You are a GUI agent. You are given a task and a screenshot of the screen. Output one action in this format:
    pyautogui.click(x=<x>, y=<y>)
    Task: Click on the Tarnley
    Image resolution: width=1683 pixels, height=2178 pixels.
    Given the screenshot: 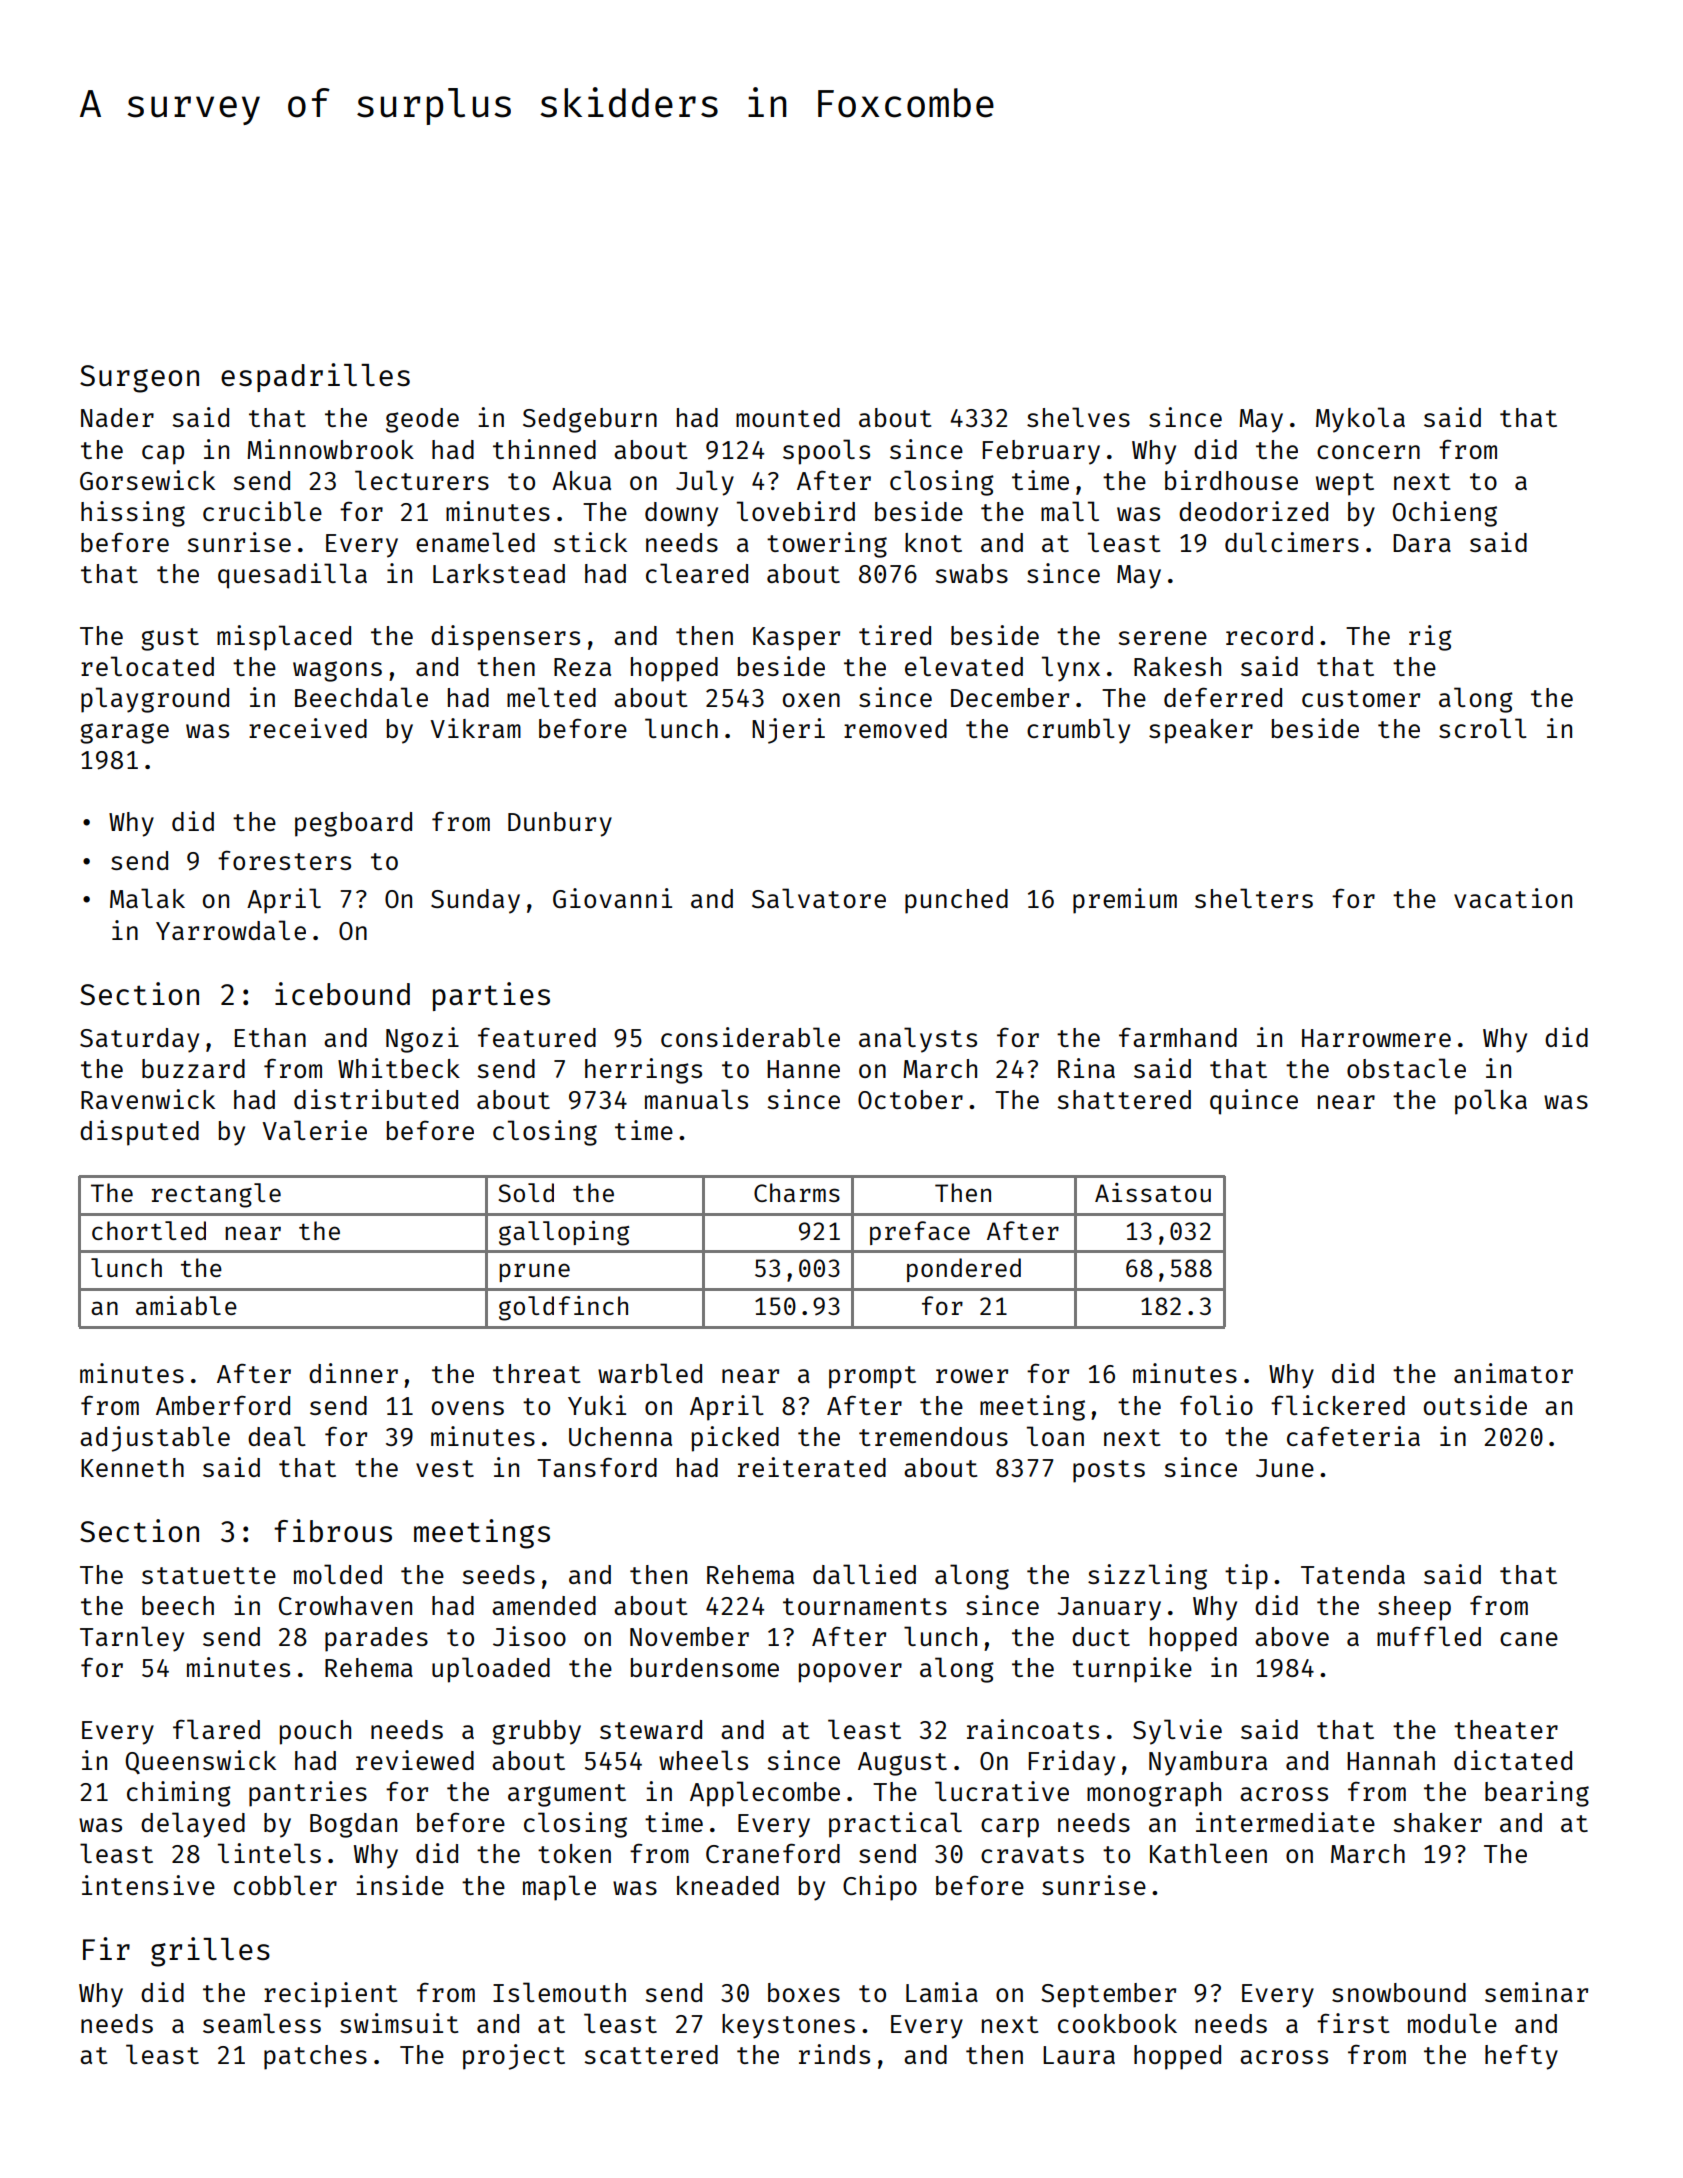 What is the action you would take?
    pyautogui.click(x=132, y=1639)
